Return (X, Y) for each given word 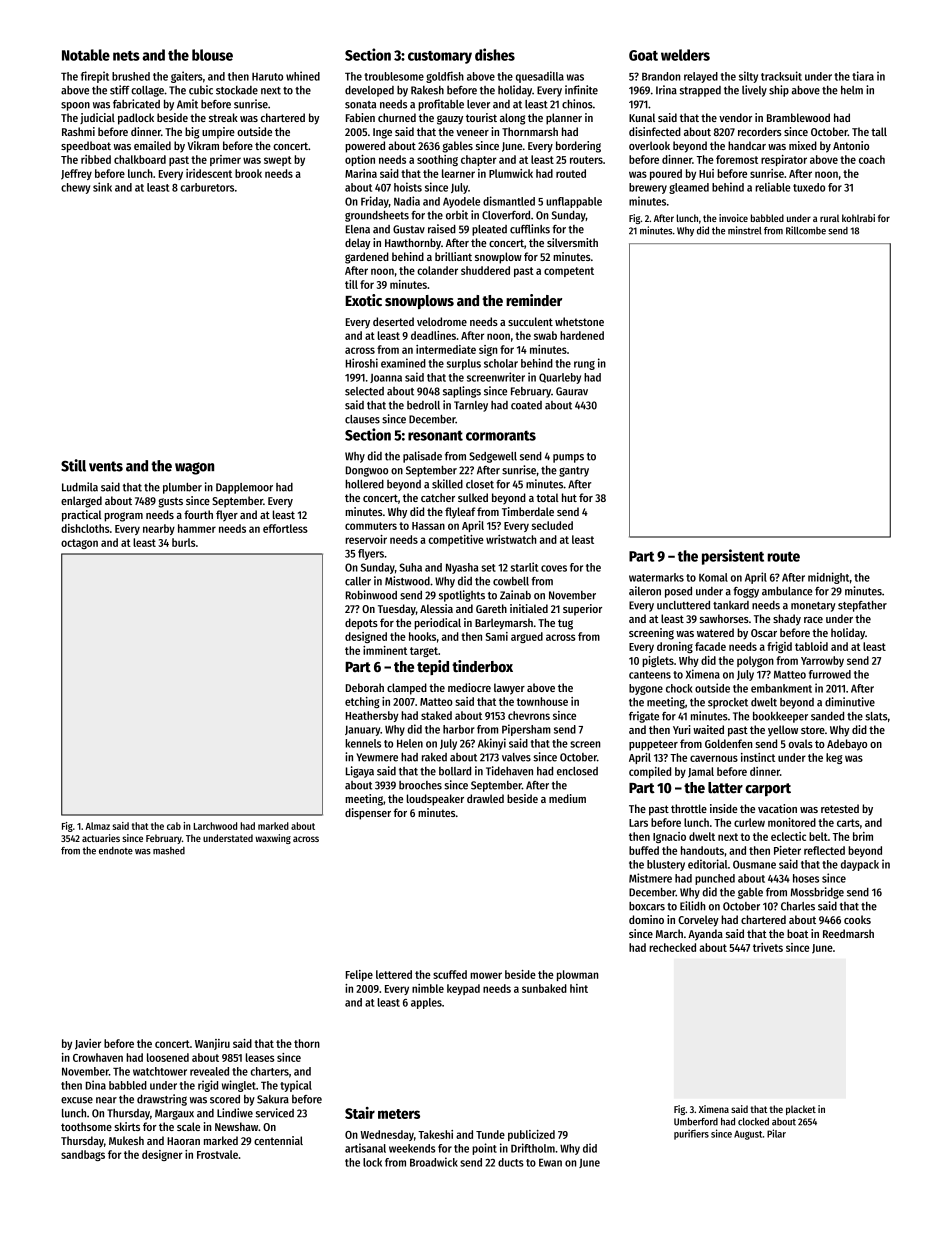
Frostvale (217, 1154)
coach (872, 159)
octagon (79, 544)
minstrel (745, 230)
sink (102, 187)
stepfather (862, 606)
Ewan (550, 1162)
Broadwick (434, 1162)
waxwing (273, 839)
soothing (437, 160)
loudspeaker (435, 800)
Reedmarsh (848, 933)
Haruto (267, 77)
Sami (497, 636)
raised (442, 229)
